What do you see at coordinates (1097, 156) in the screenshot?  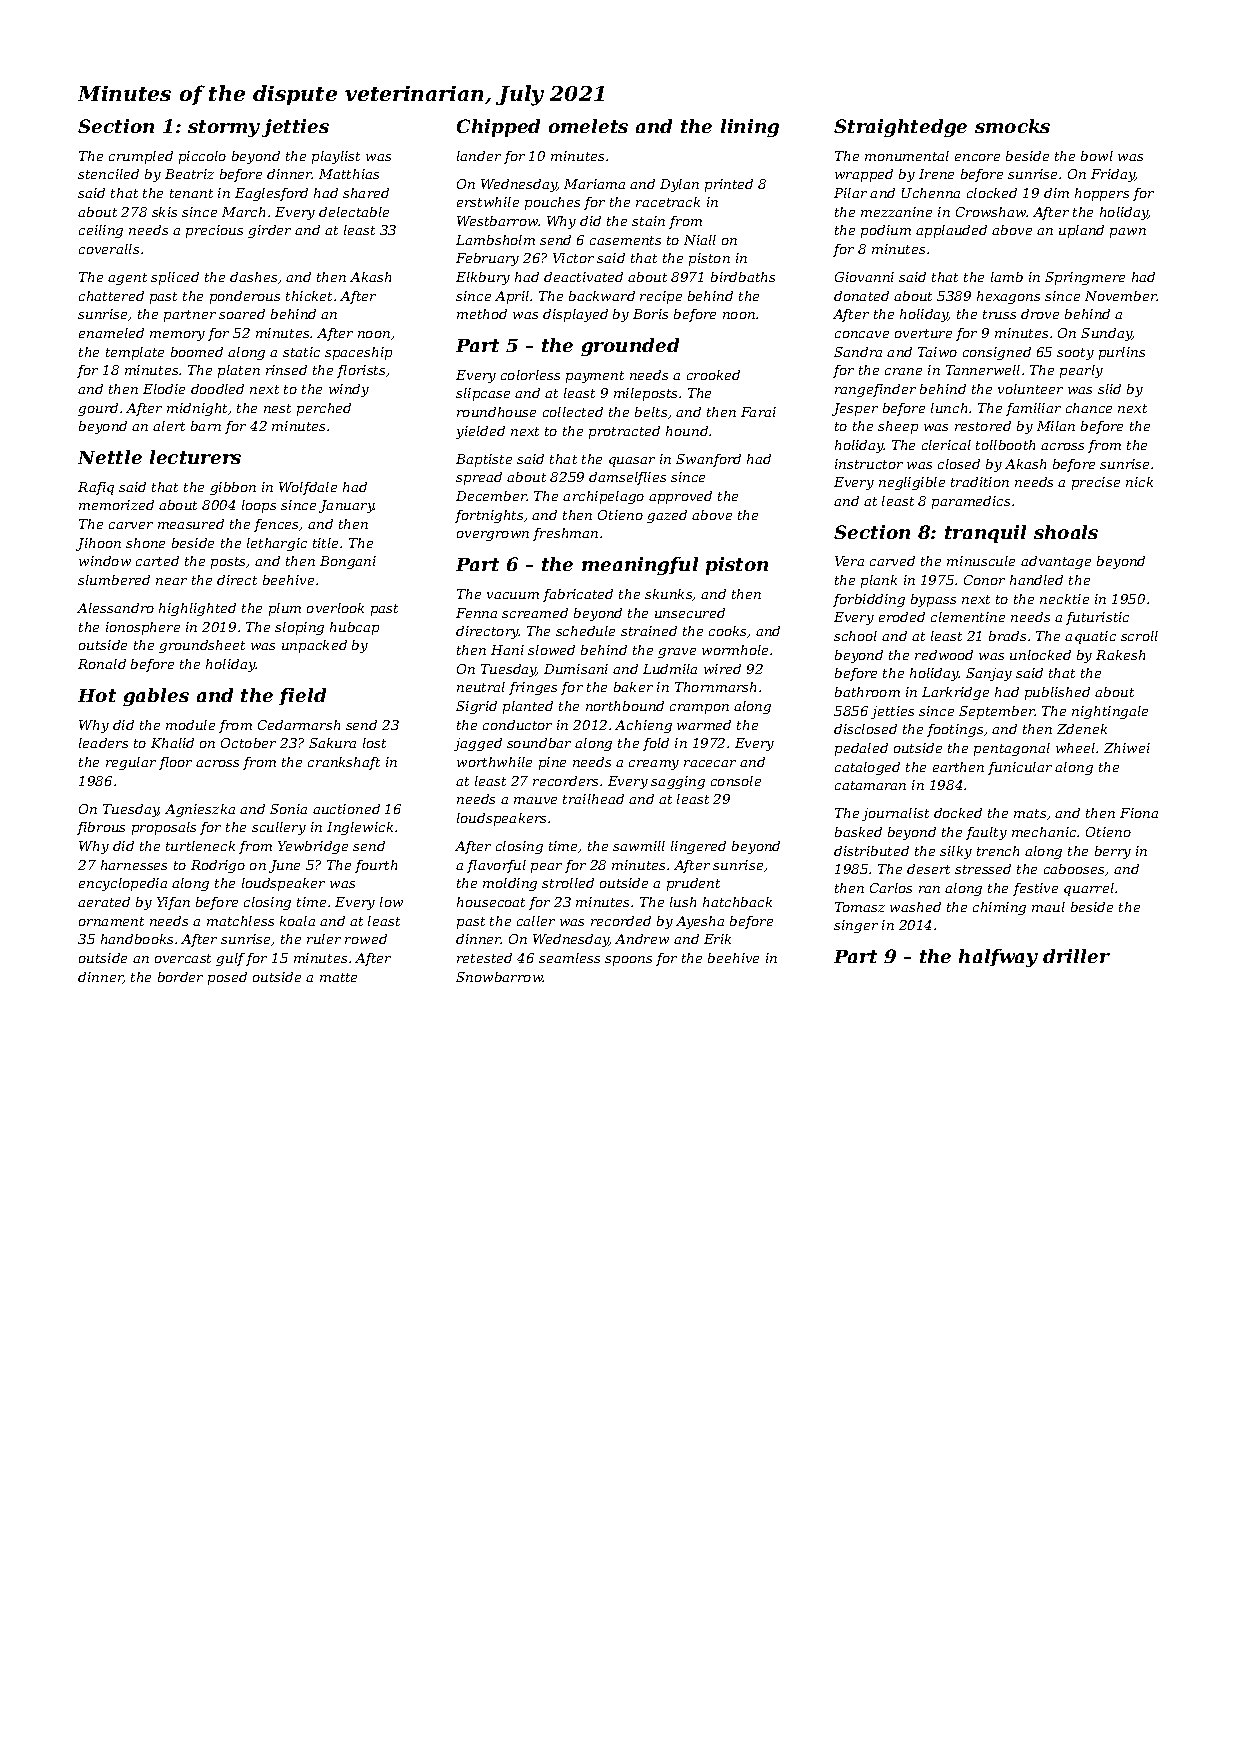 I see `bowl` at bounding box center [1097, 156].
